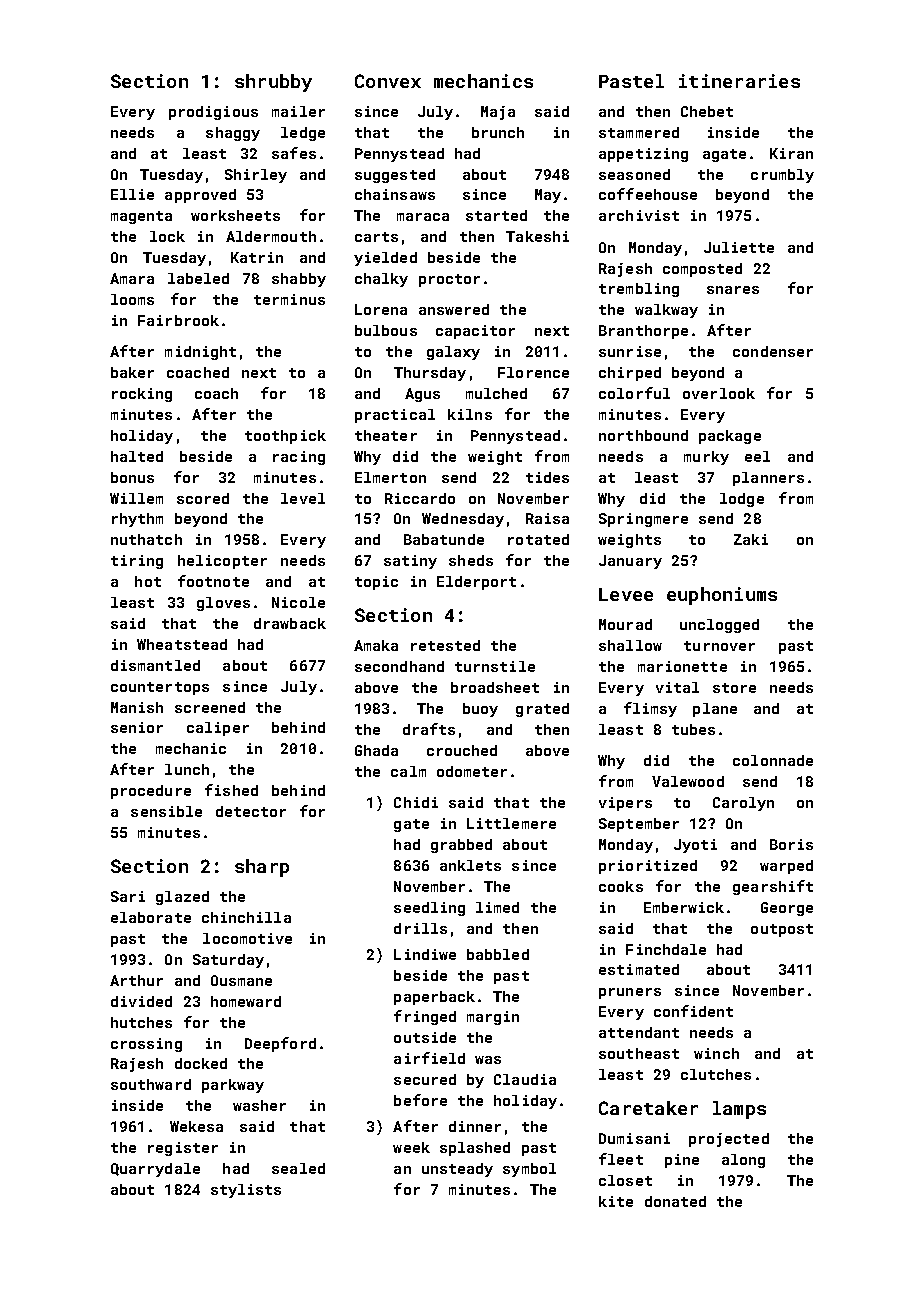  What do you see at coordinates (388, 81) in the image?
I see `Convex` at bounding box center [388, 81].
